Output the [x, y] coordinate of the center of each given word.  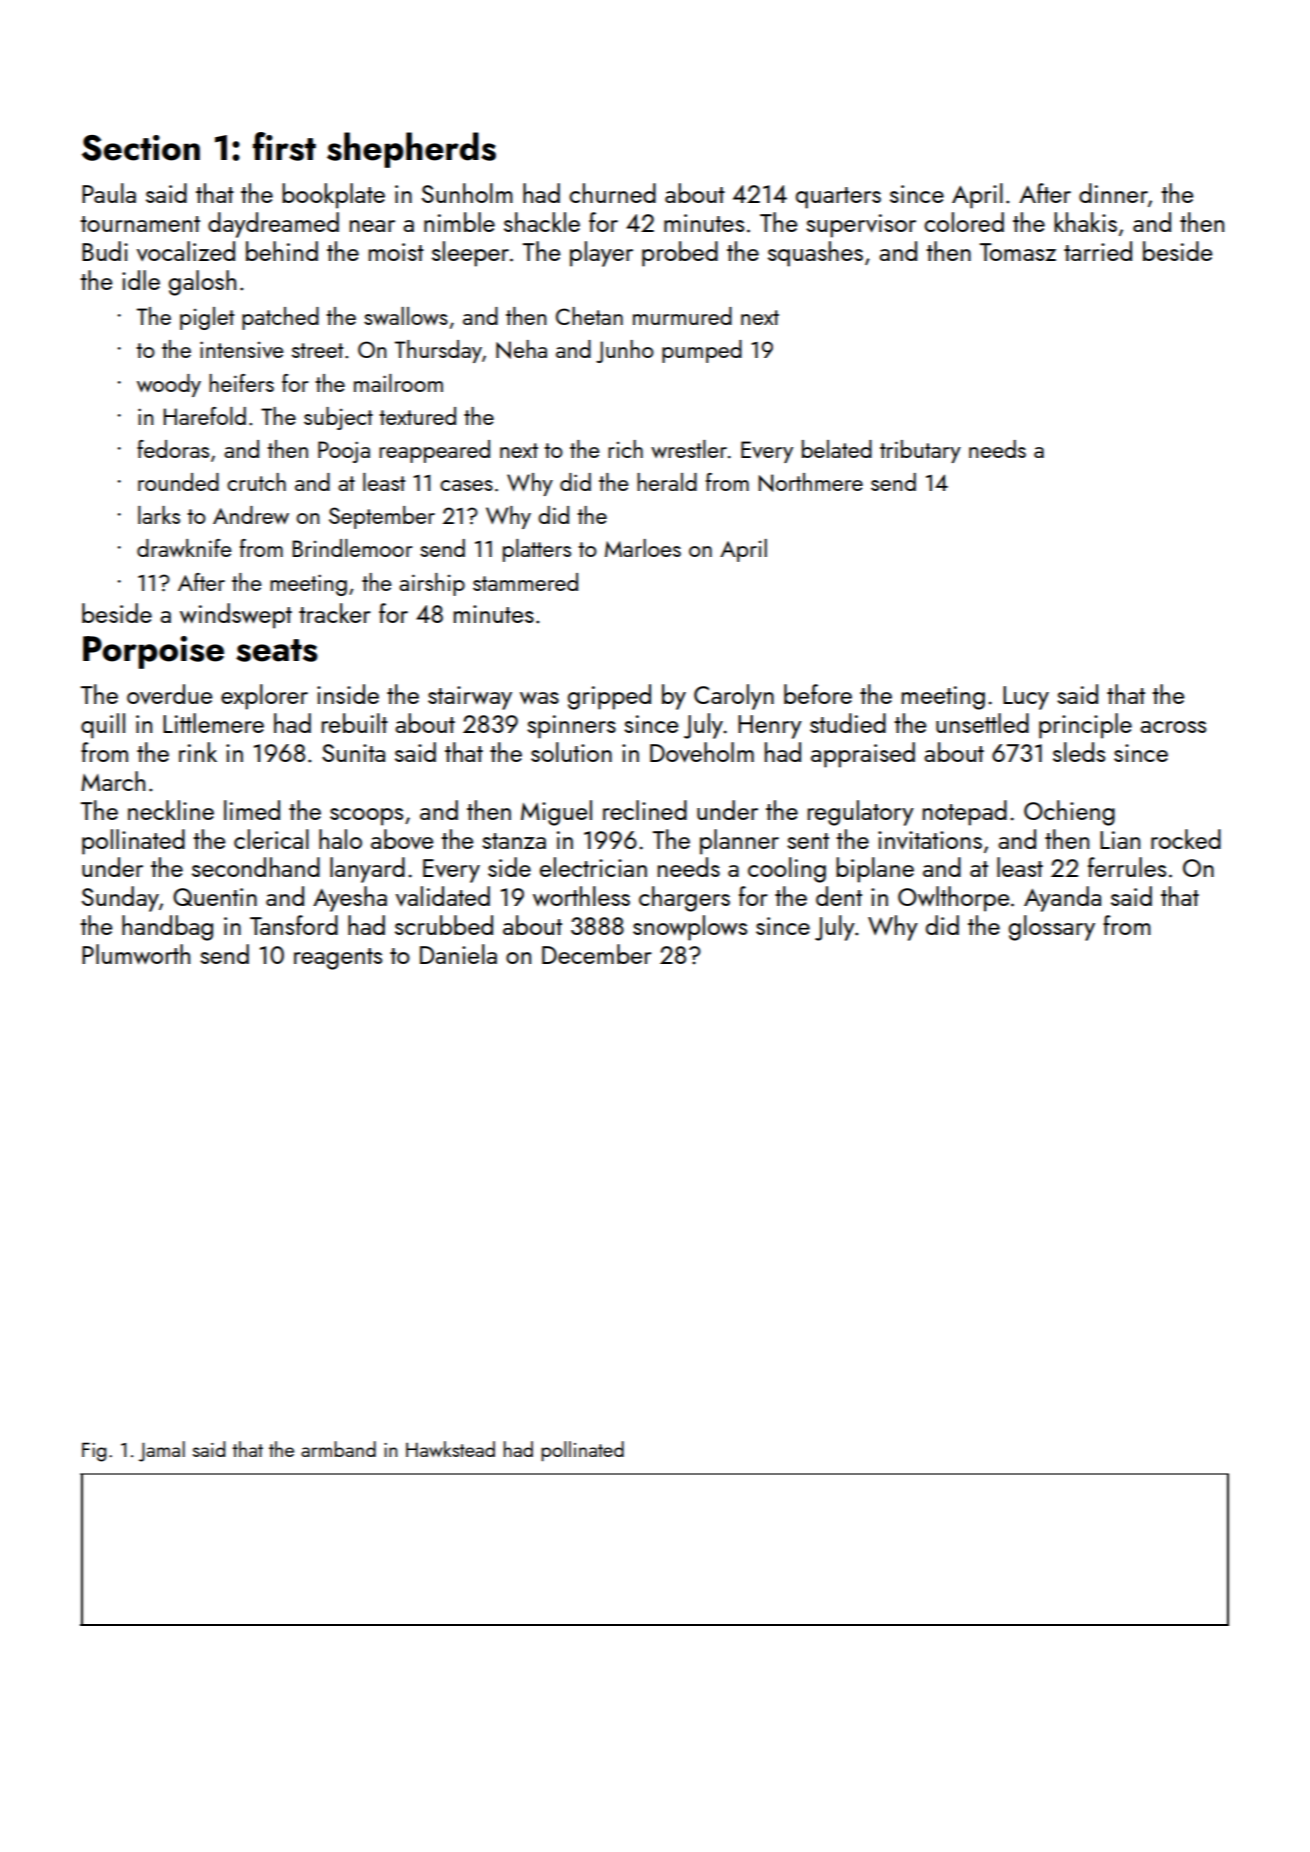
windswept [236, 616]
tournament [140, 224]
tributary [920, 451]
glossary [1052, 928]
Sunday [120, 899]
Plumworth [136, 954]
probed [680, 254]
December [597, 954]
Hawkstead [450, 1449]
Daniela [458, 954]
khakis [1085, 222]
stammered [525, 582]
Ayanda [1062, 899]
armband [338, 1449]
